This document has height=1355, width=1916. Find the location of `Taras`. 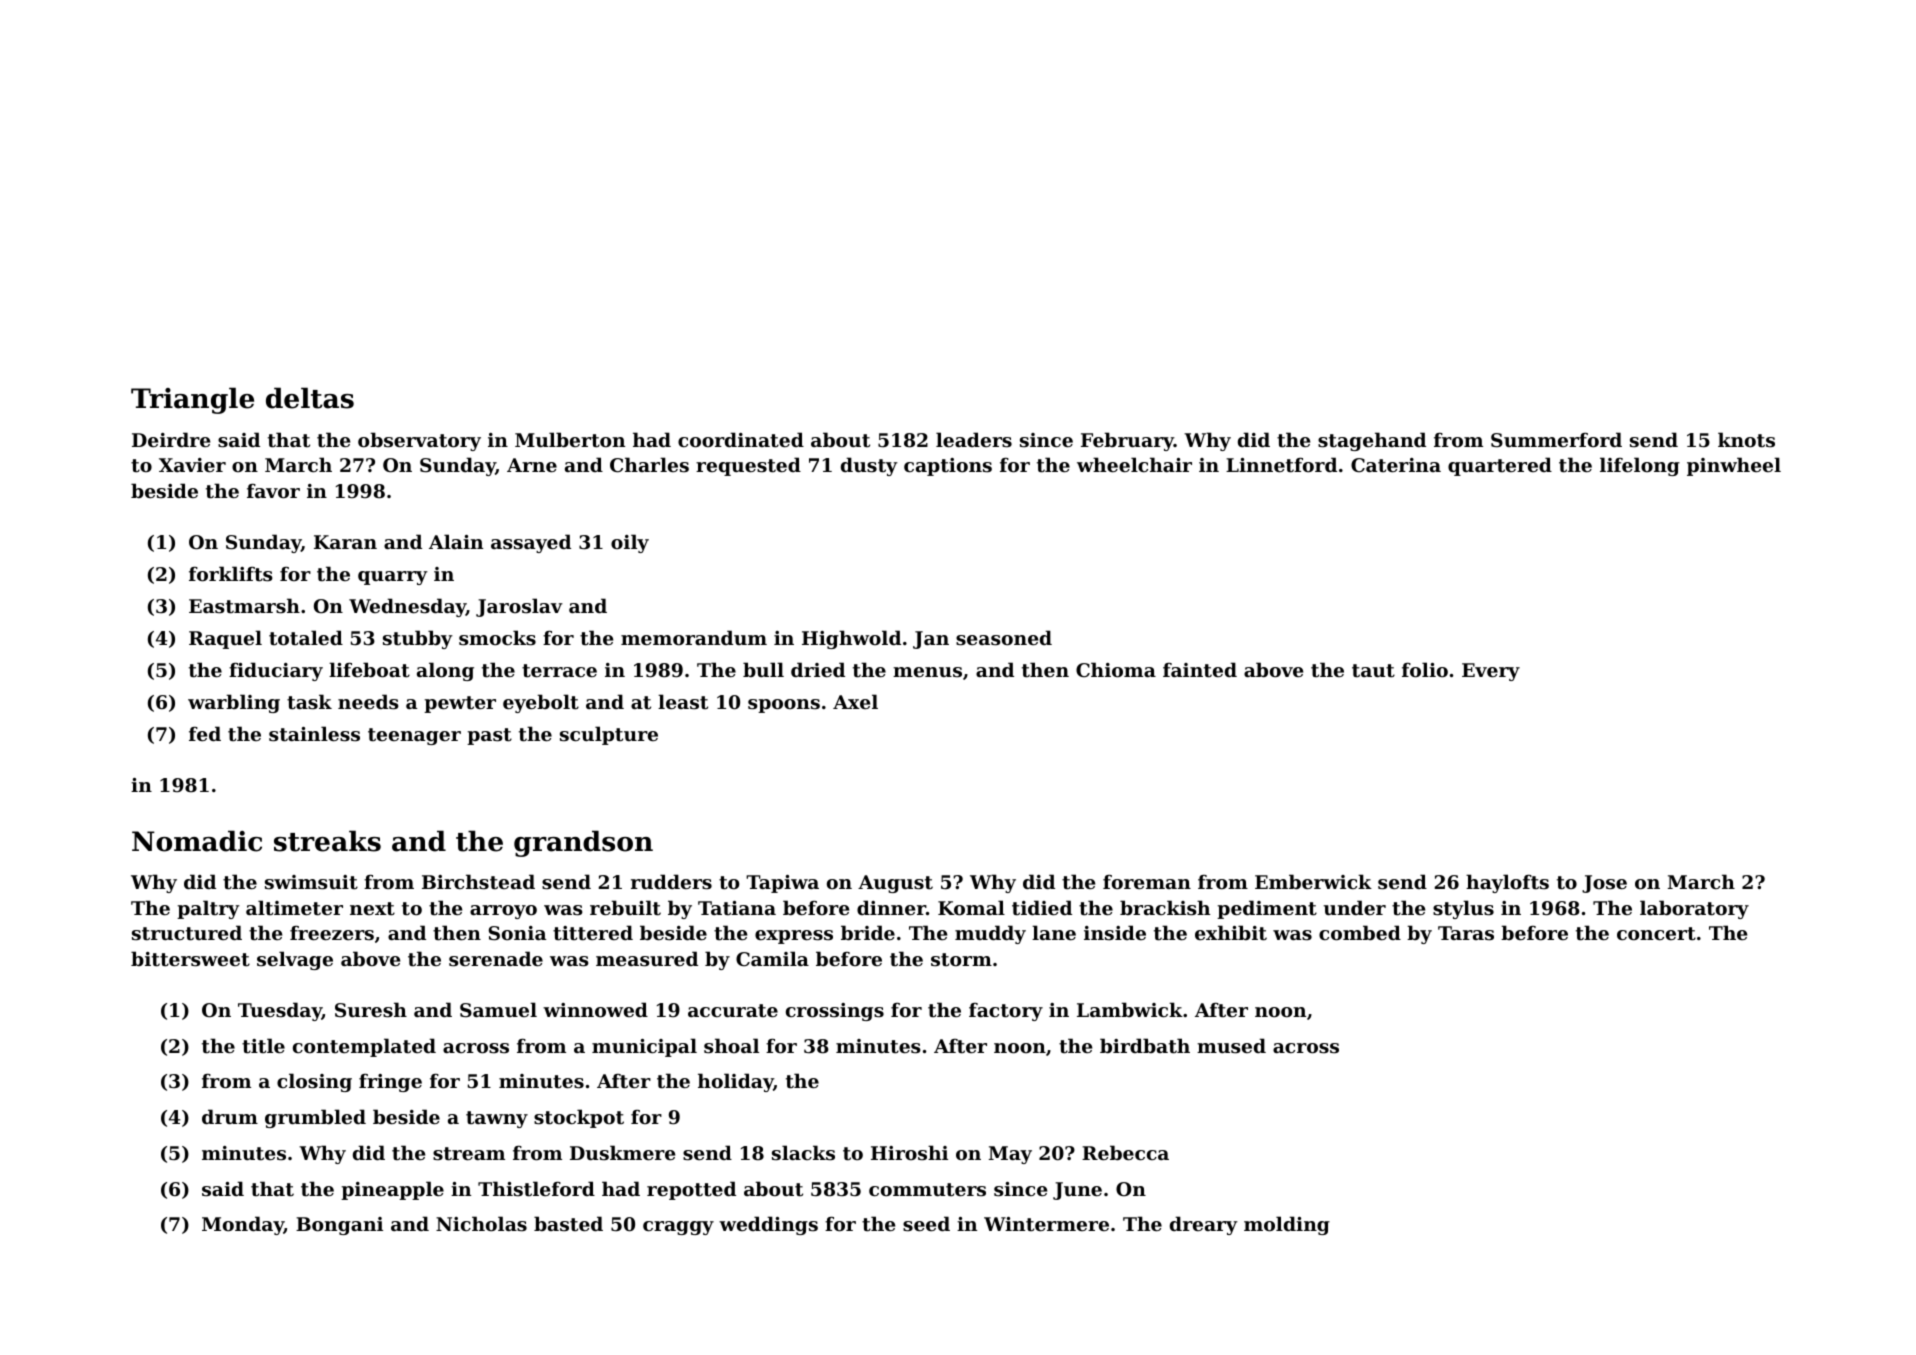

Taras is located at coordinates (1466, 933).
